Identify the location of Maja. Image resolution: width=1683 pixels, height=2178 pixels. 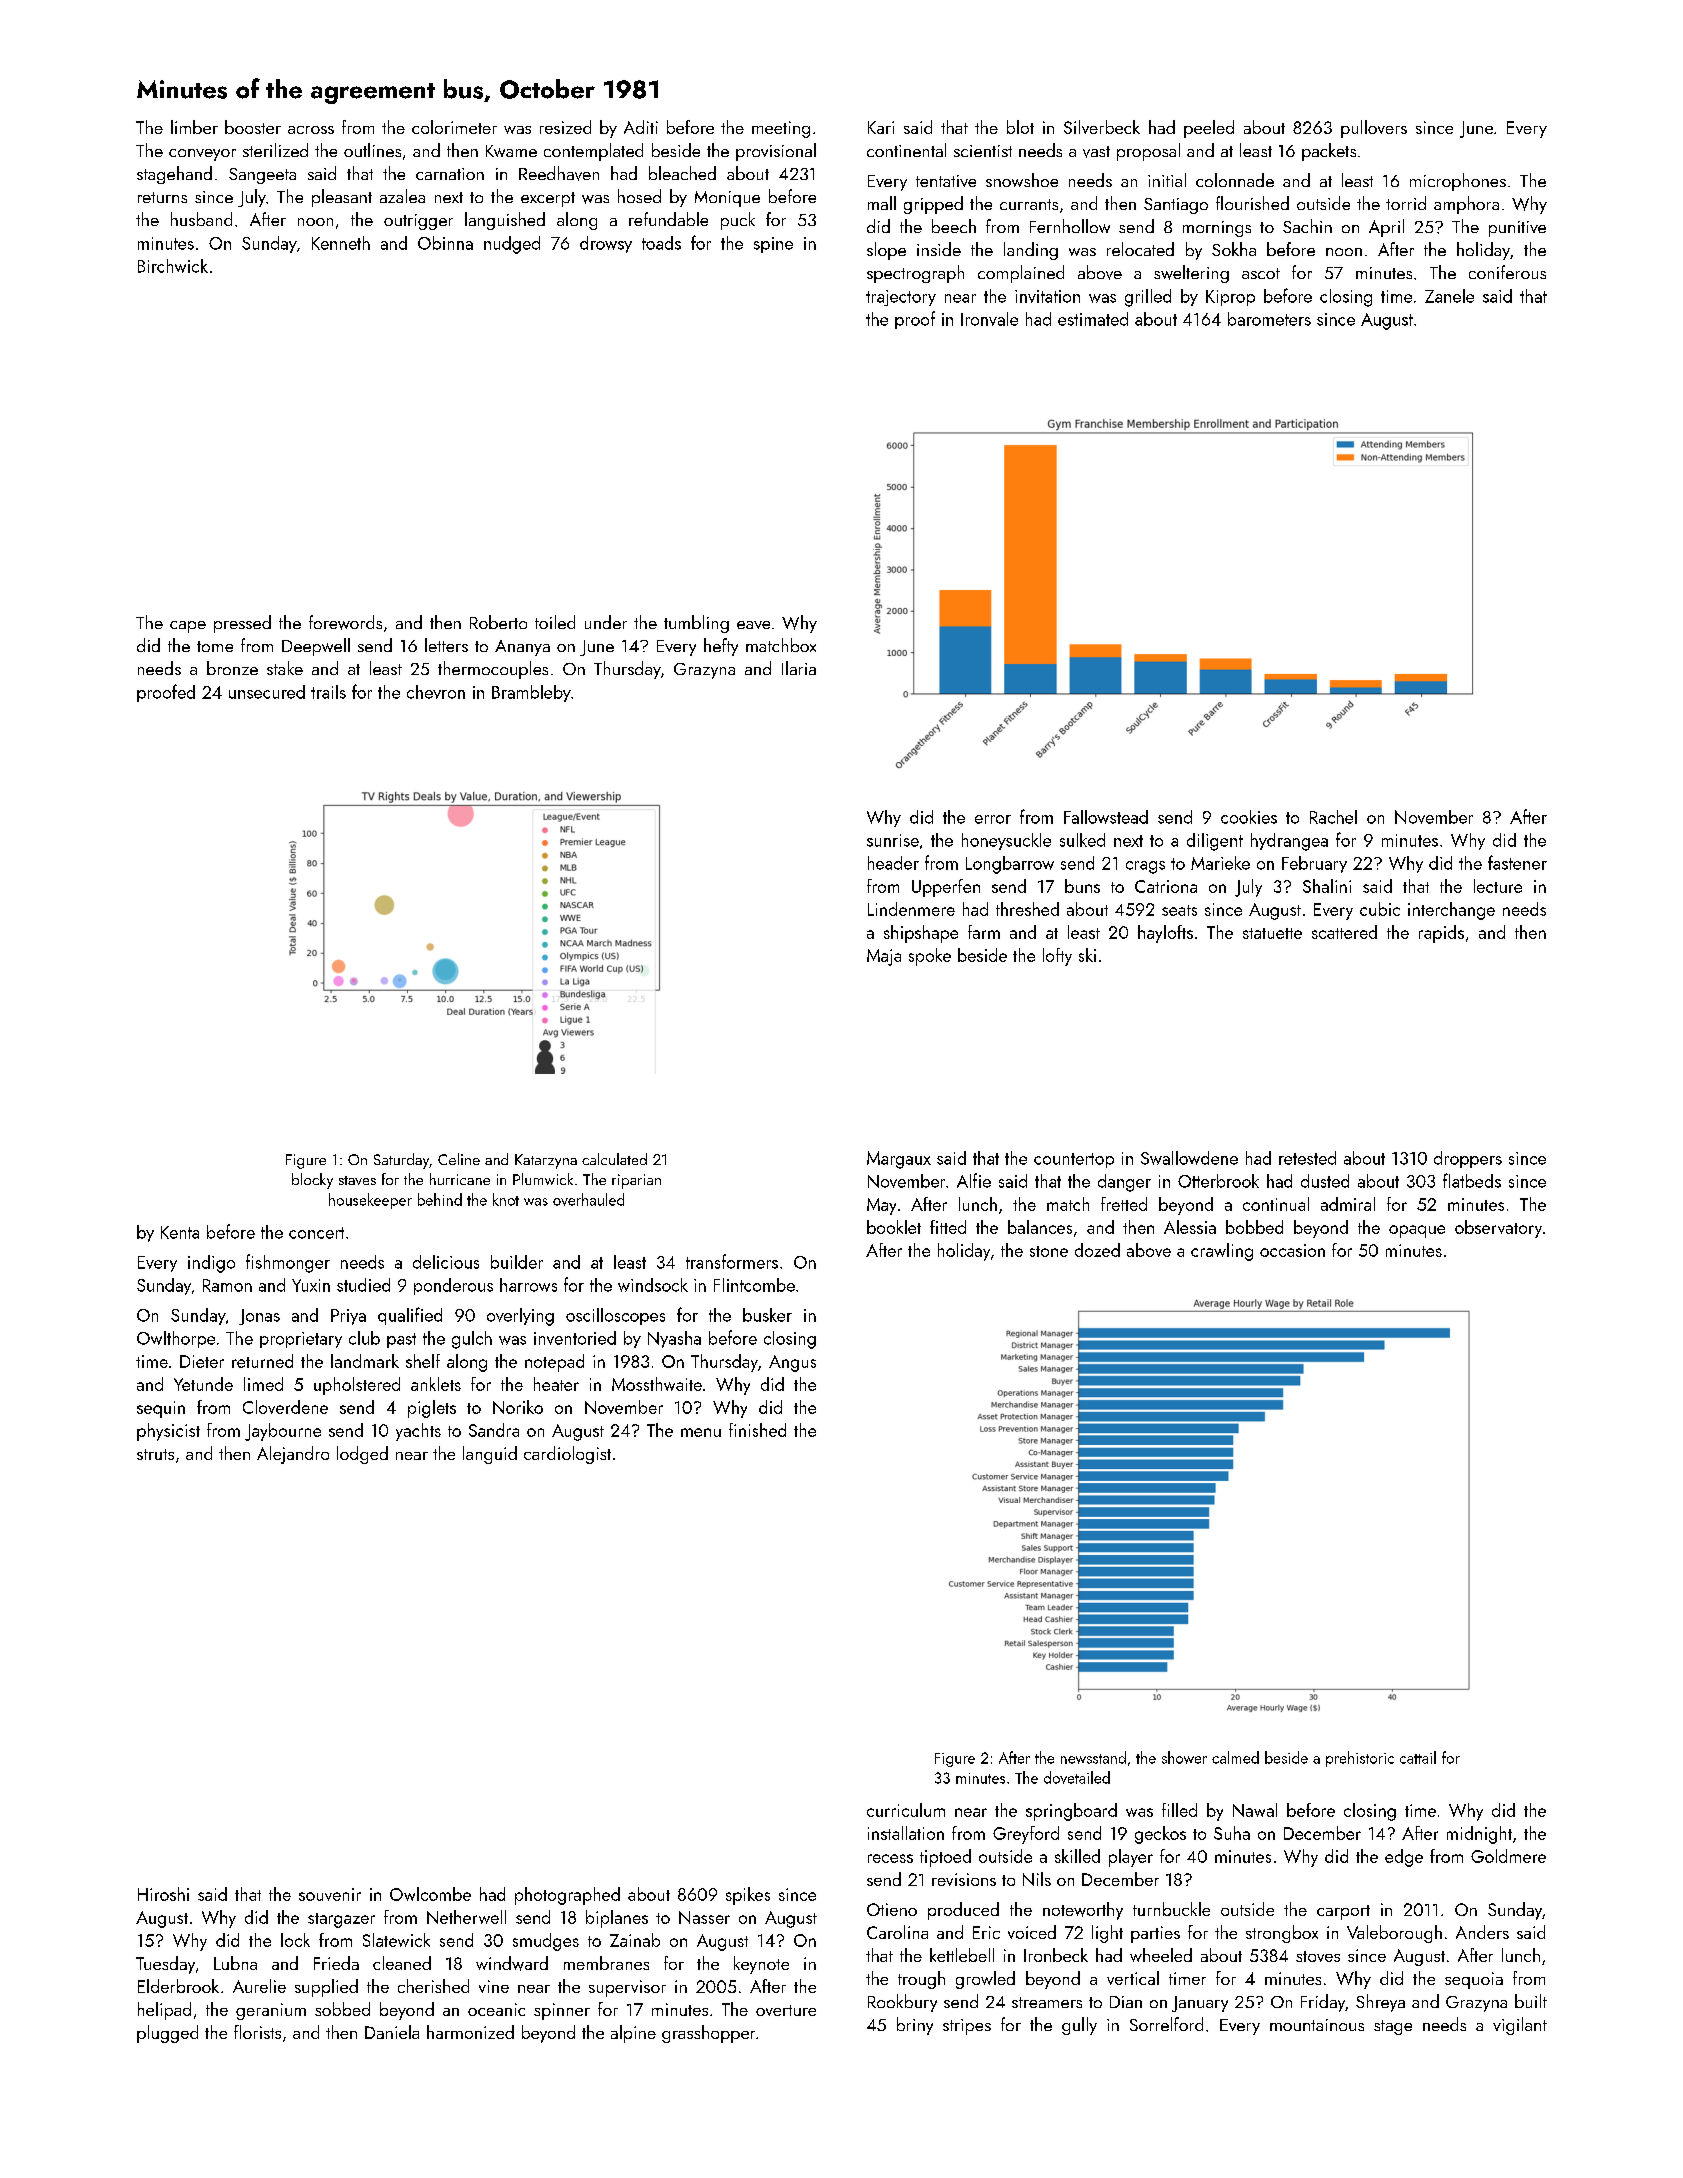
(884, 957).
